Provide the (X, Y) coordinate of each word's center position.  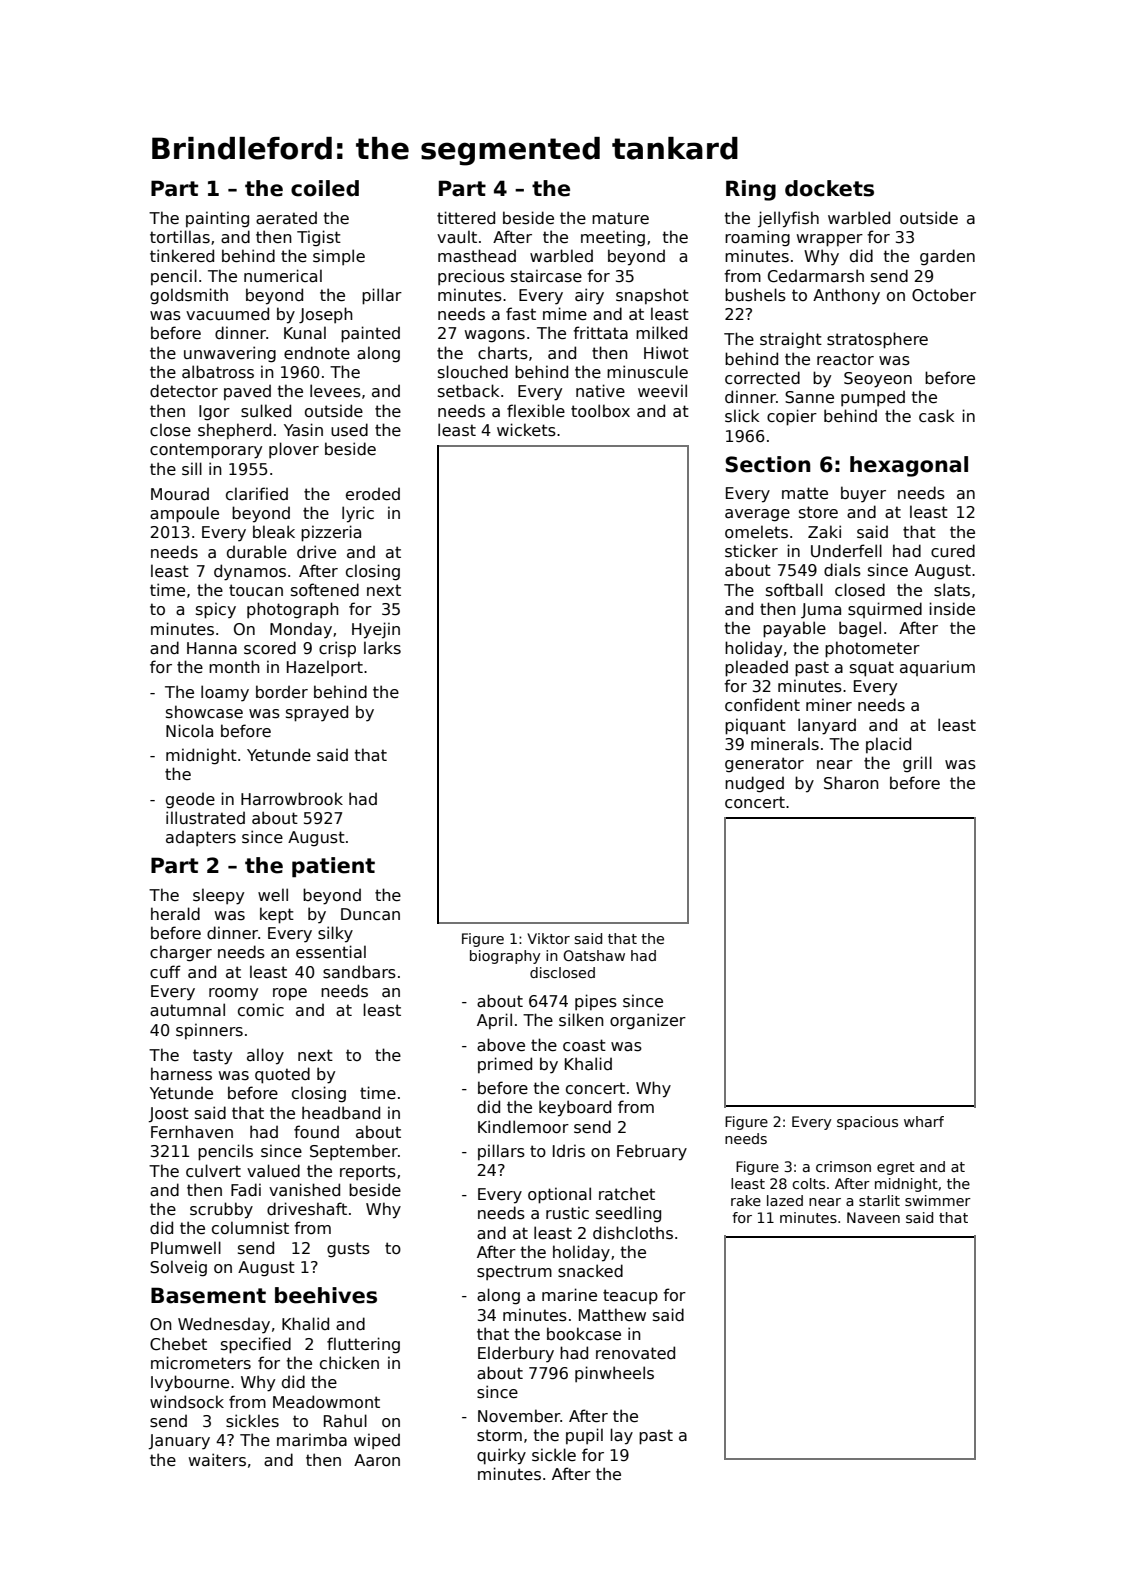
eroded (373, 493)
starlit (879, 1200)
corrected (762, 377)
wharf (924, 1121)
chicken (349, 1362)
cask (936, 415)
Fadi (246, 1190)
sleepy (218, 896)
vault (457, 237)
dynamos (250, 572)
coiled (325, 188)
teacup (630, 1296)
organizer (648, 1021)
